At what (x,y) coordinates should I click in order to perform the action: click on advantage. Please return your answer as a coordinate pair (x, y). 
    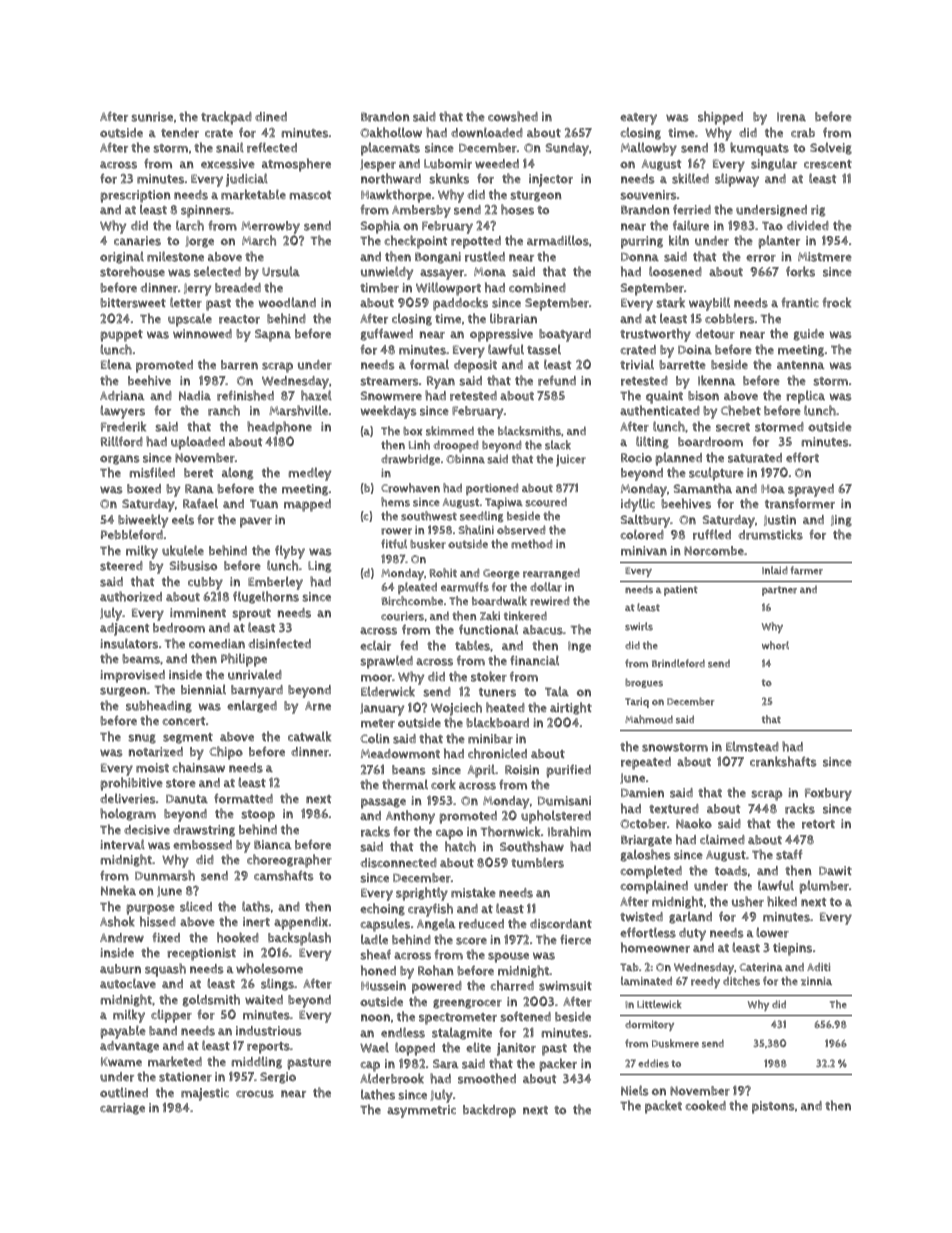
    Looking at the image, I should click on (129, 1047).
